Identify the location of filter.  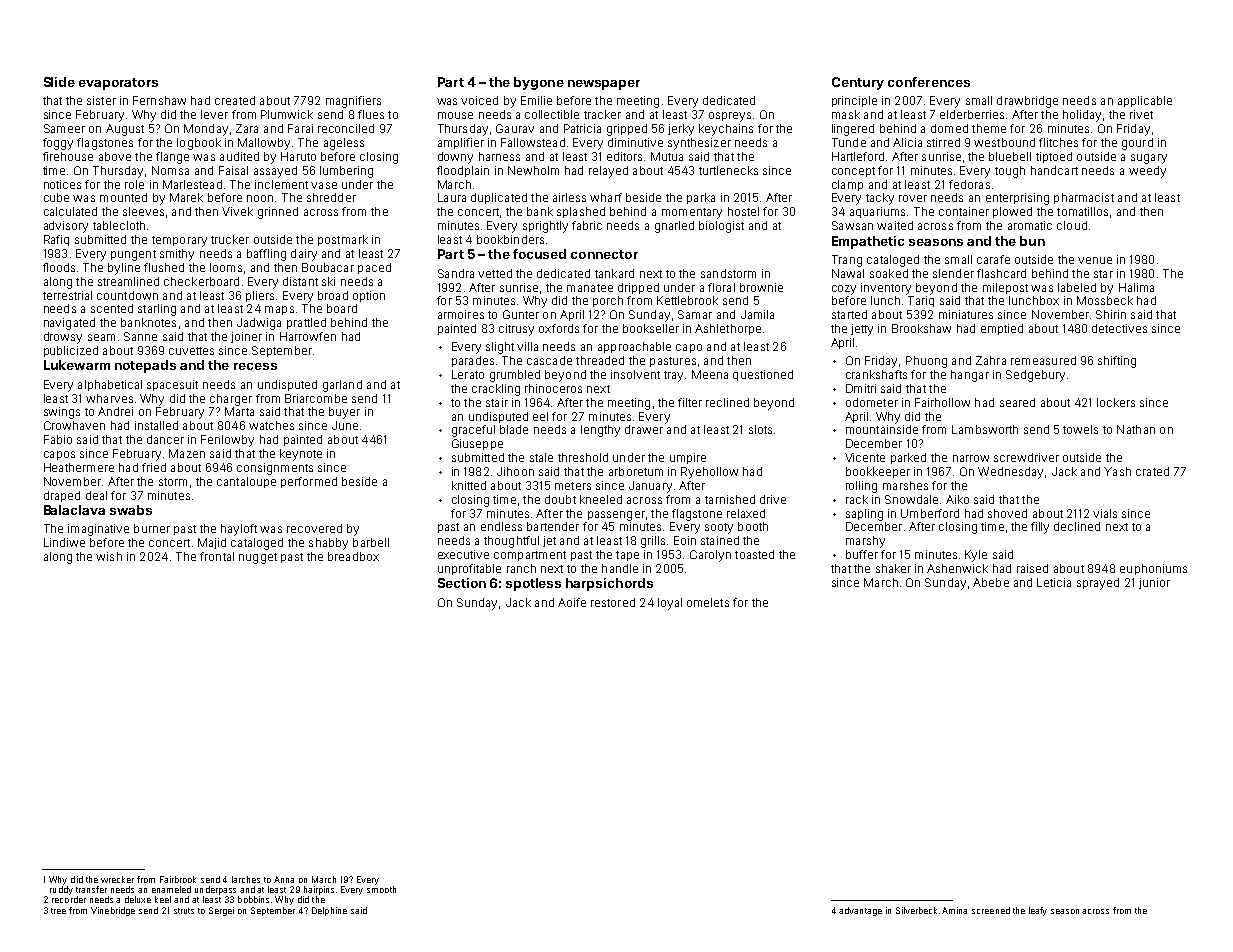
(690, 402).
